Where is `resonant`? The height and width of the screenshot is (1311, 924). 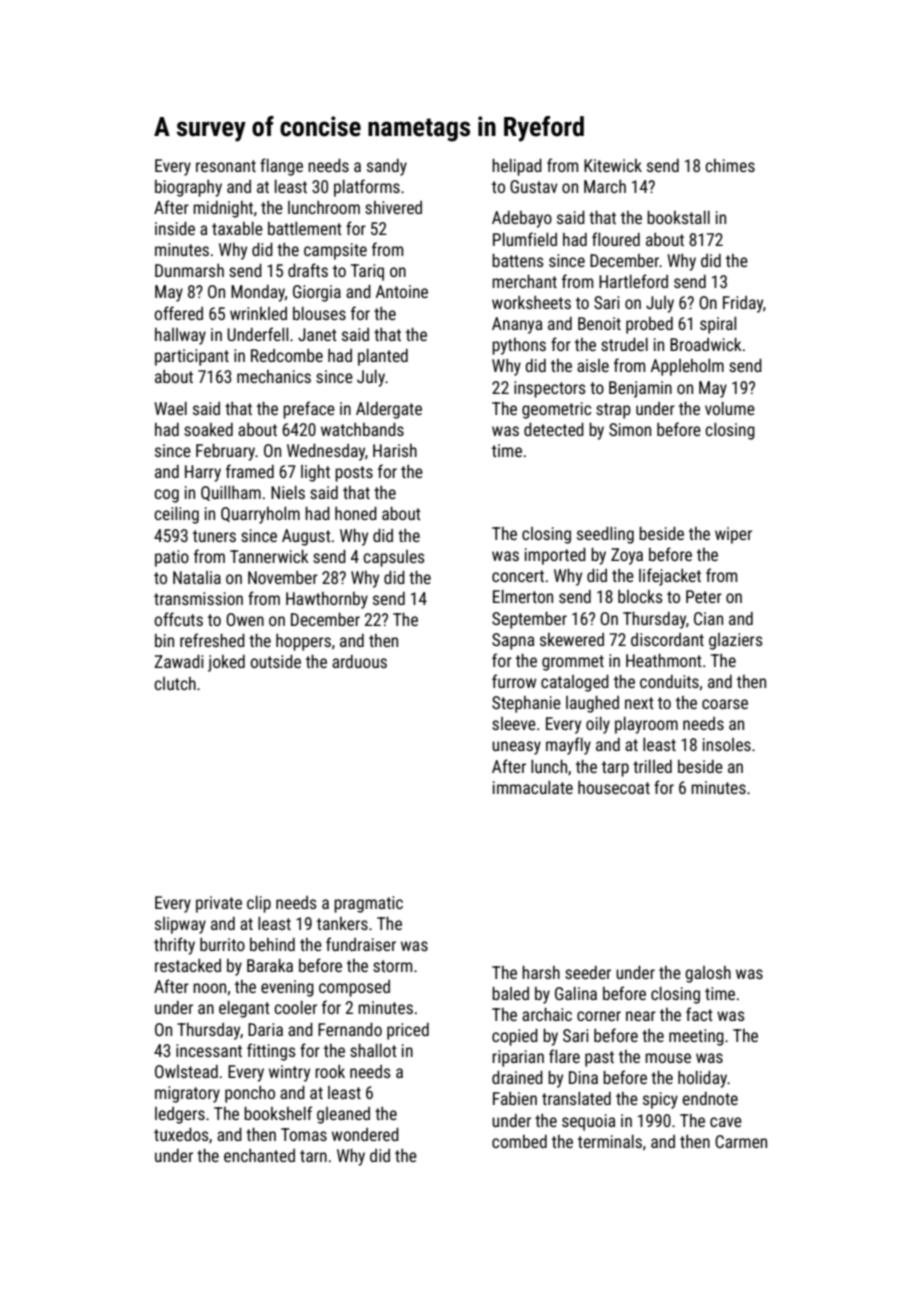
resonant is located at coordinates (226, 166).
